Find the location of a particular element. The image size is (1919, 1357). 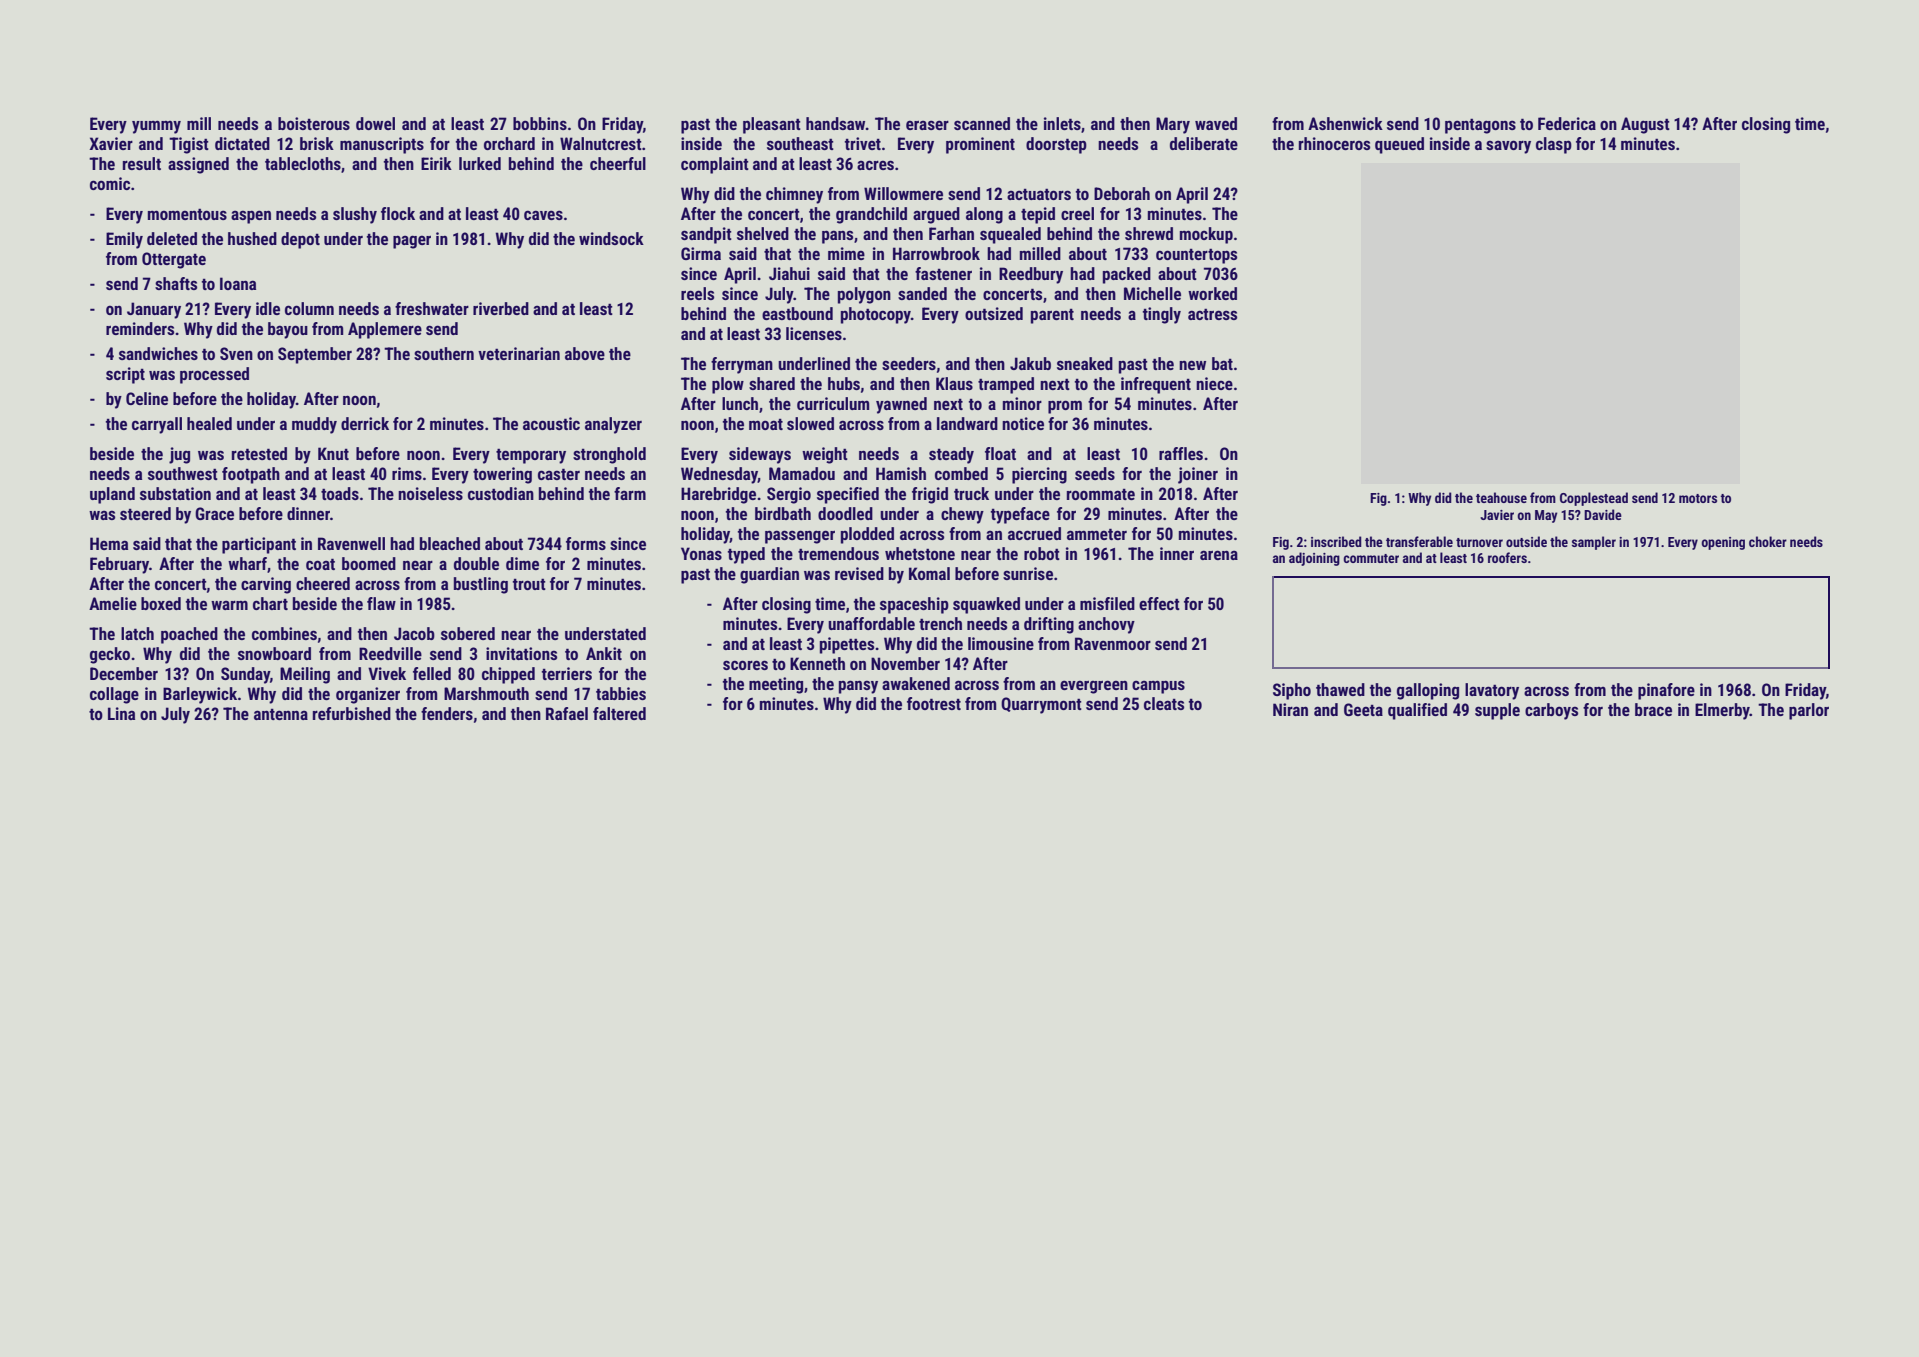

doorstep is located at coordinates (1056, 145).
